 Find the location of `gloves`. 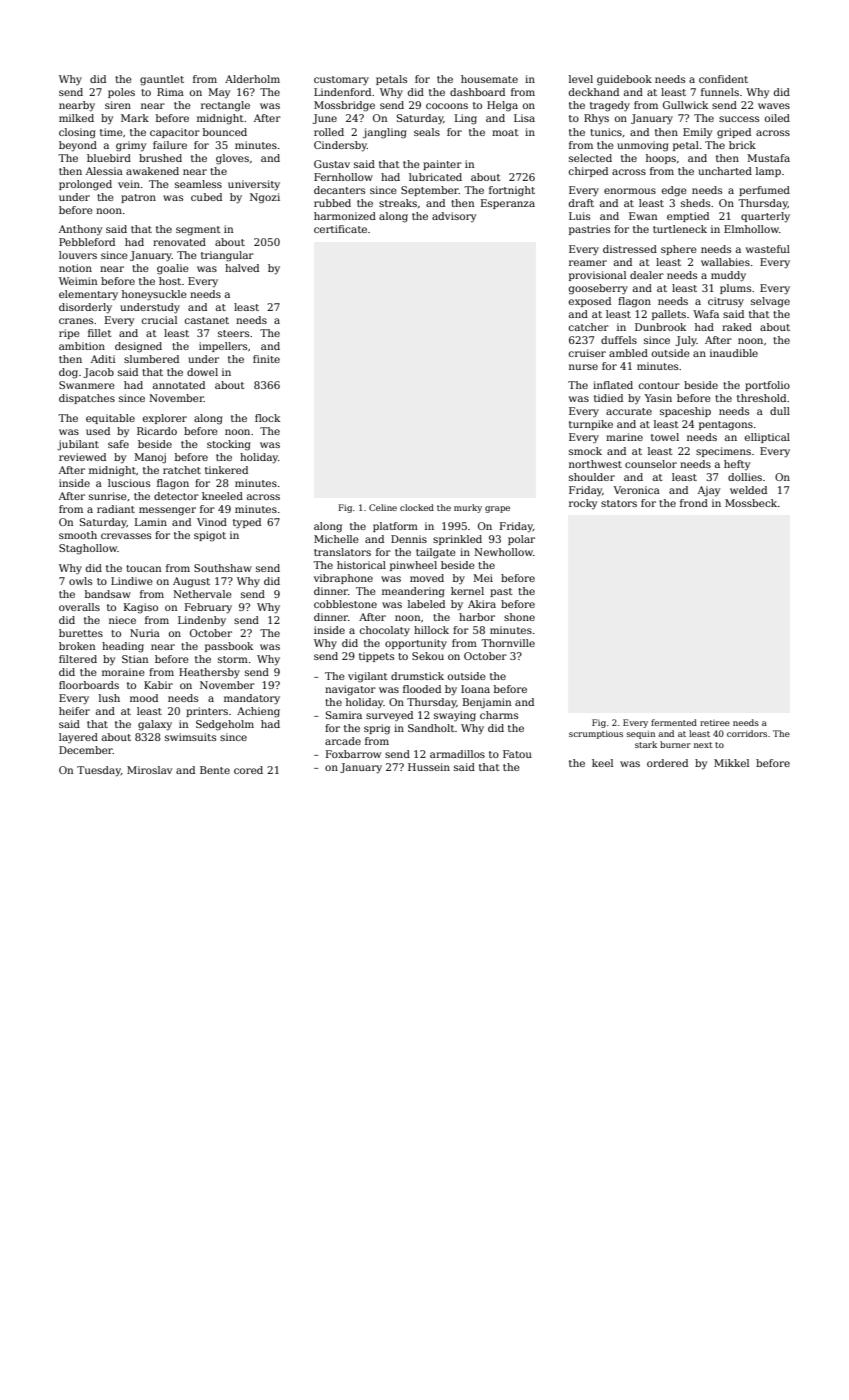

gloves is located at coordinates (232, 159).
